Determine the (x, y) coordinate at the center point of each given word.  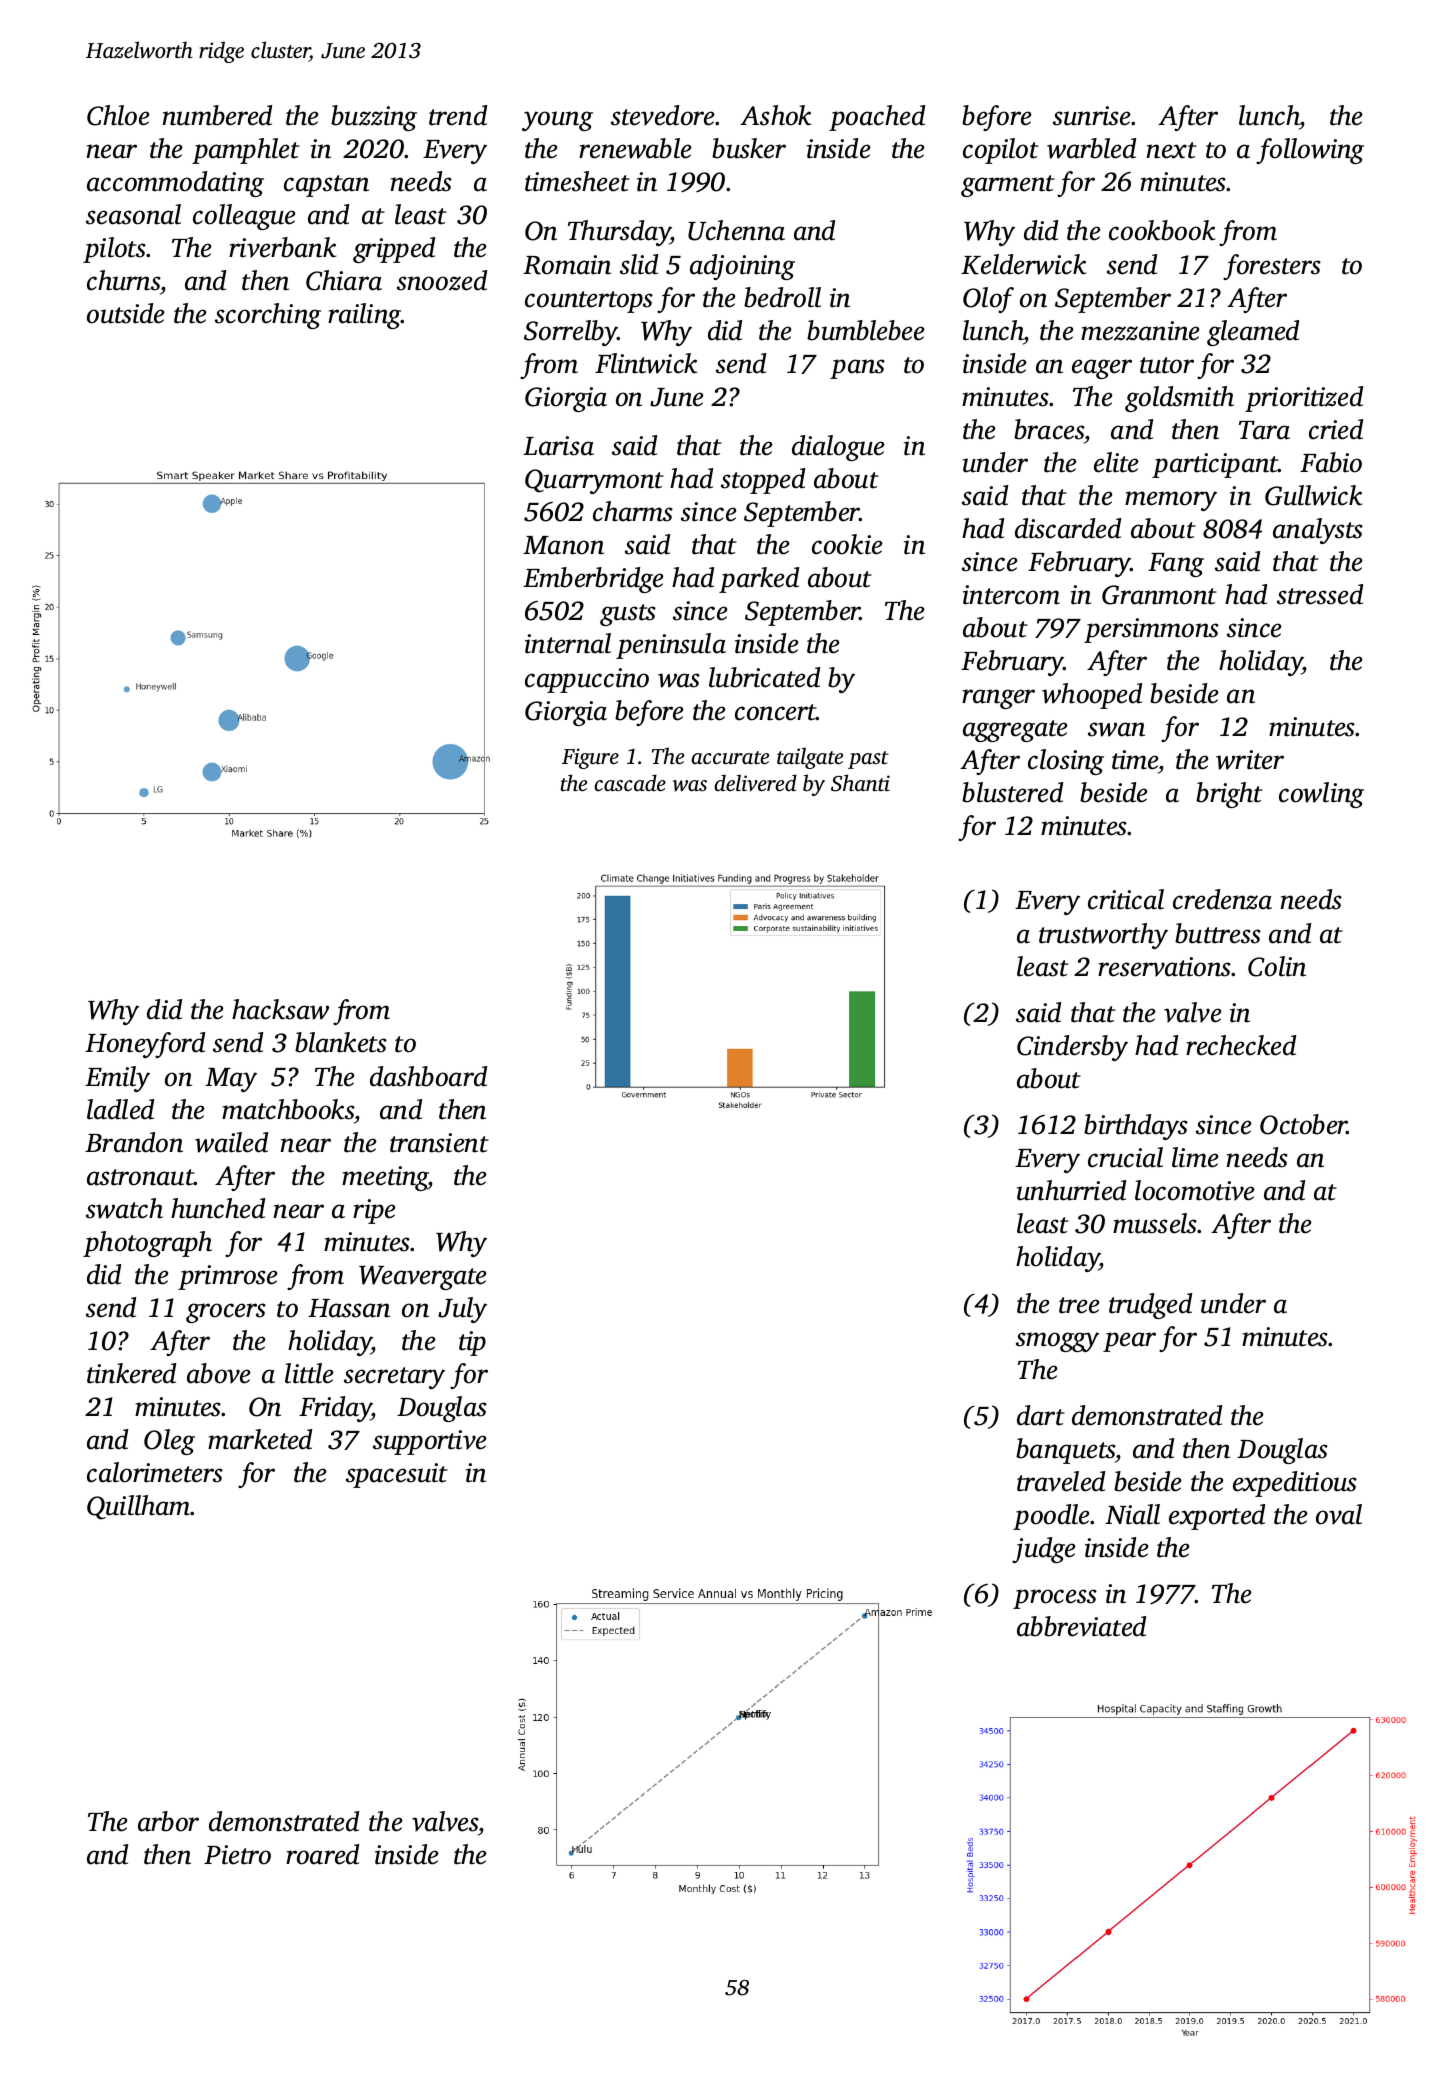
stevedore (663, 115)
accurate (730, 757)
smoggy (1057, 1342)
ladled (120, 1109)
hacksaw (280, 1009)
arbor (168, 1821)
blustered (1012, 792)
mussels (1155, 1223)
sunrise (1092, 116)
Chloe (118, 115)
